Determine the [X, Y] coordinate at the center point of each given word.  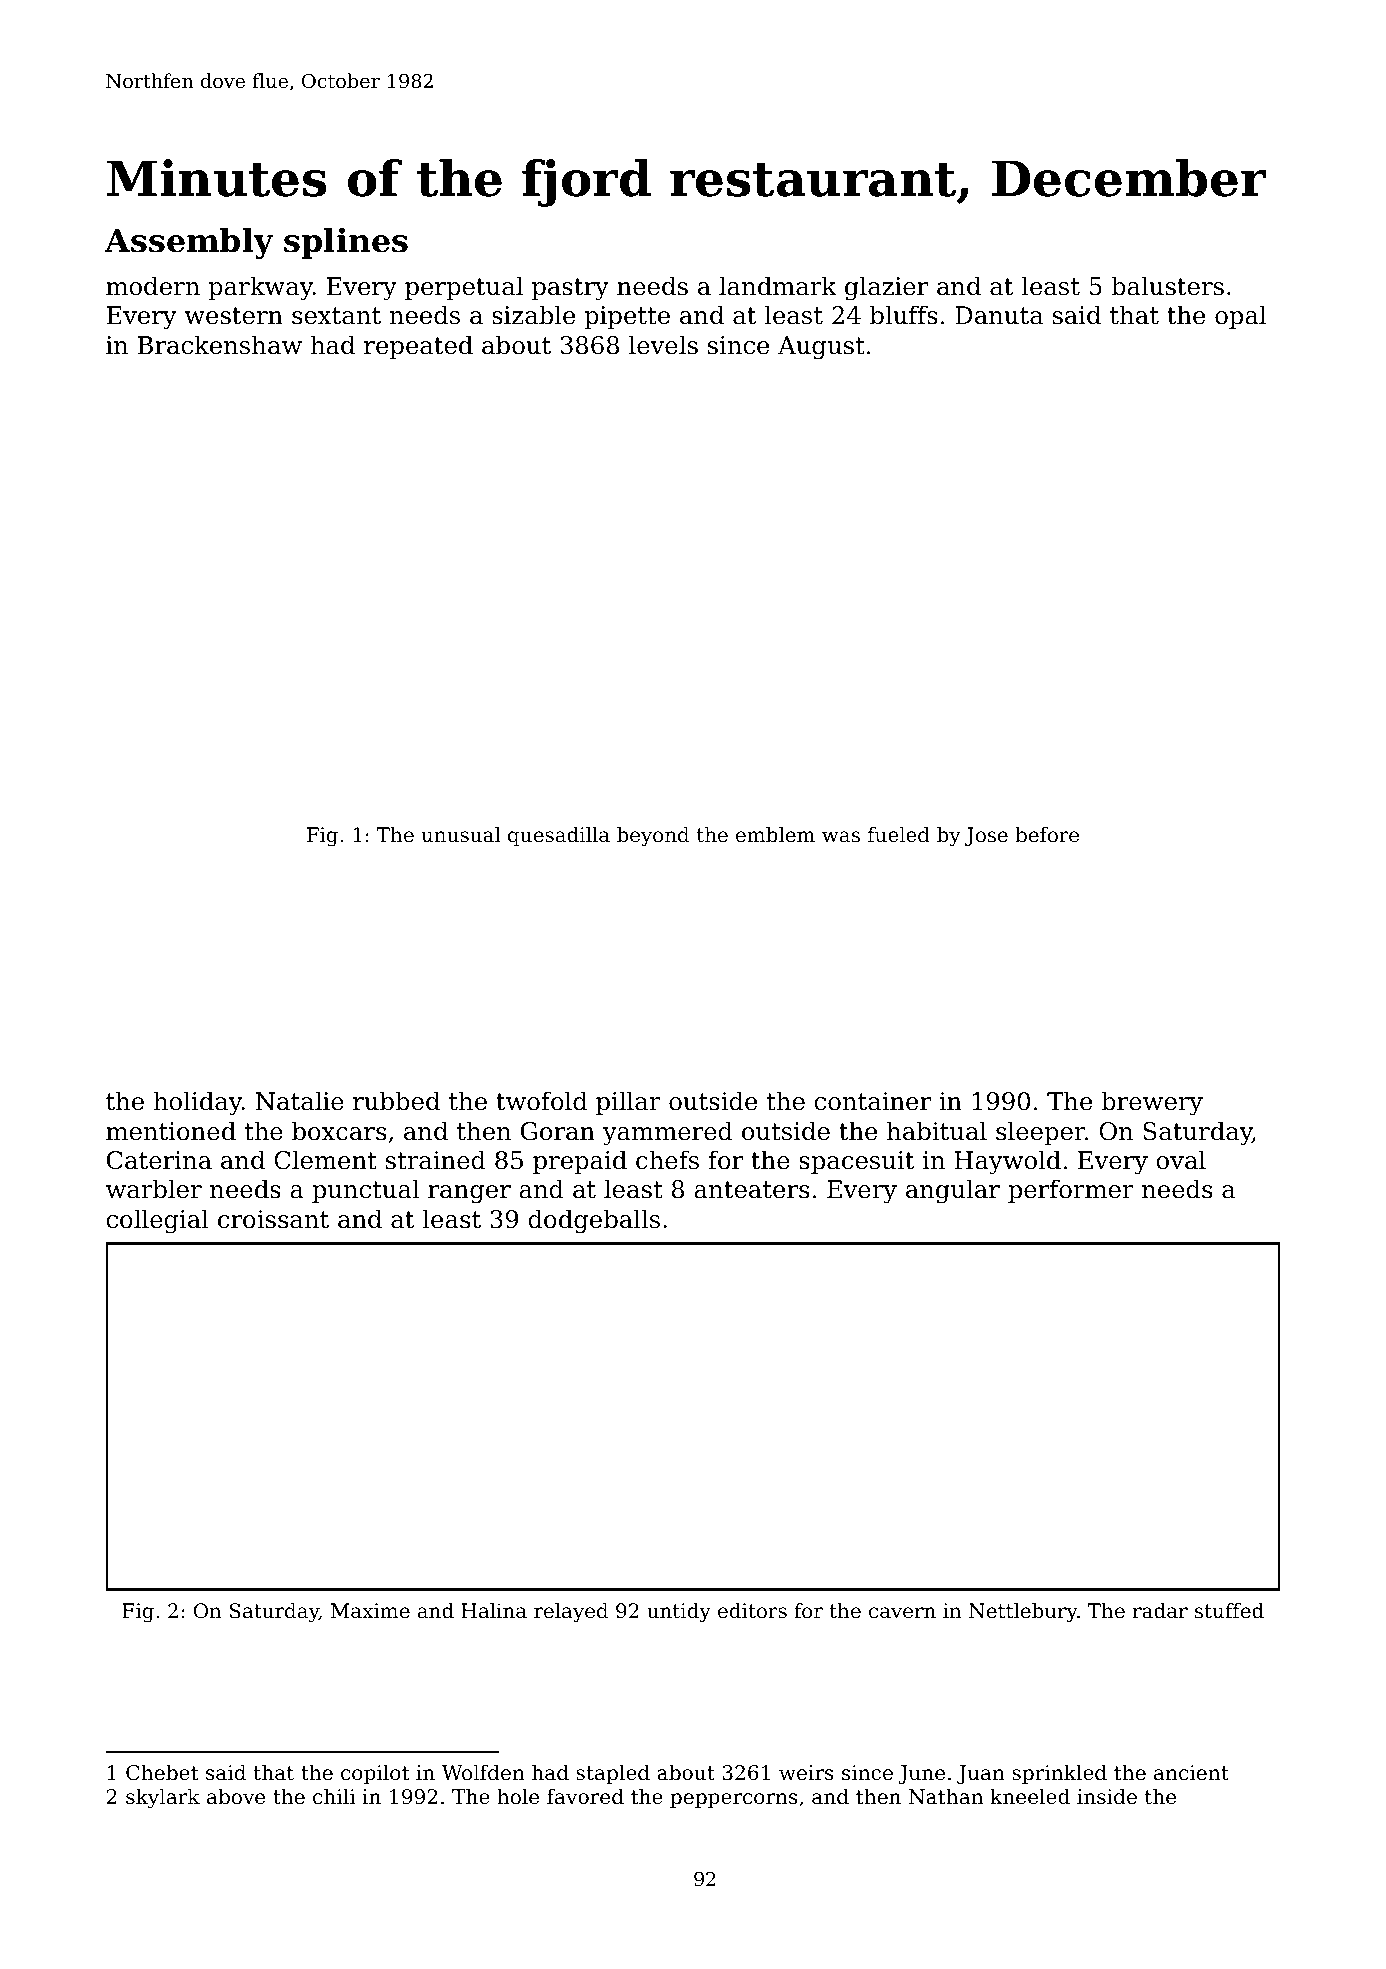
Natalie [300, 1101]
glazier [886, 288]
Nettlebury [1023, 1613]
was [841, 837]
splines [346, 243]
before [1047, 835]
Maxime [370, 1611]
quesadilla [559, 836]
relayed [571, 1613]
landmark [778, 286]
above [236, 1796]
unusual [461, 835]
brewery [1152, 1103]
